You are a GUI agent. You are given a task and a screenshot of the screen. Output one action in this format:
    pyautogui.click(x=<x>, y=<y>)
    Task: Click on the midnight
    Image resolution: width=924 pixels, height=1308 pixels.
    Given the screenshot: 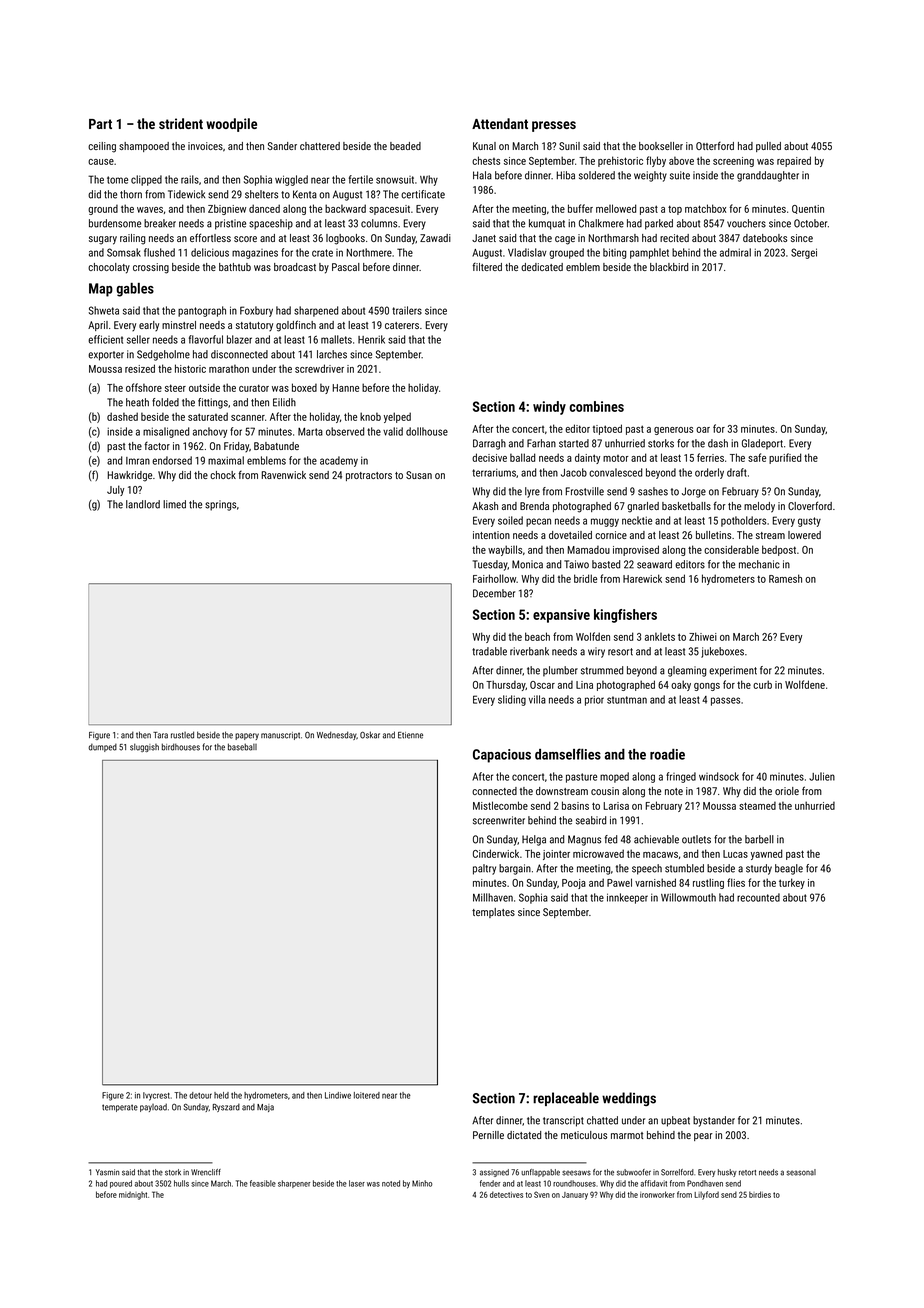 What is the action you would take?
    pyautogui.click(x=133, y=1195)
